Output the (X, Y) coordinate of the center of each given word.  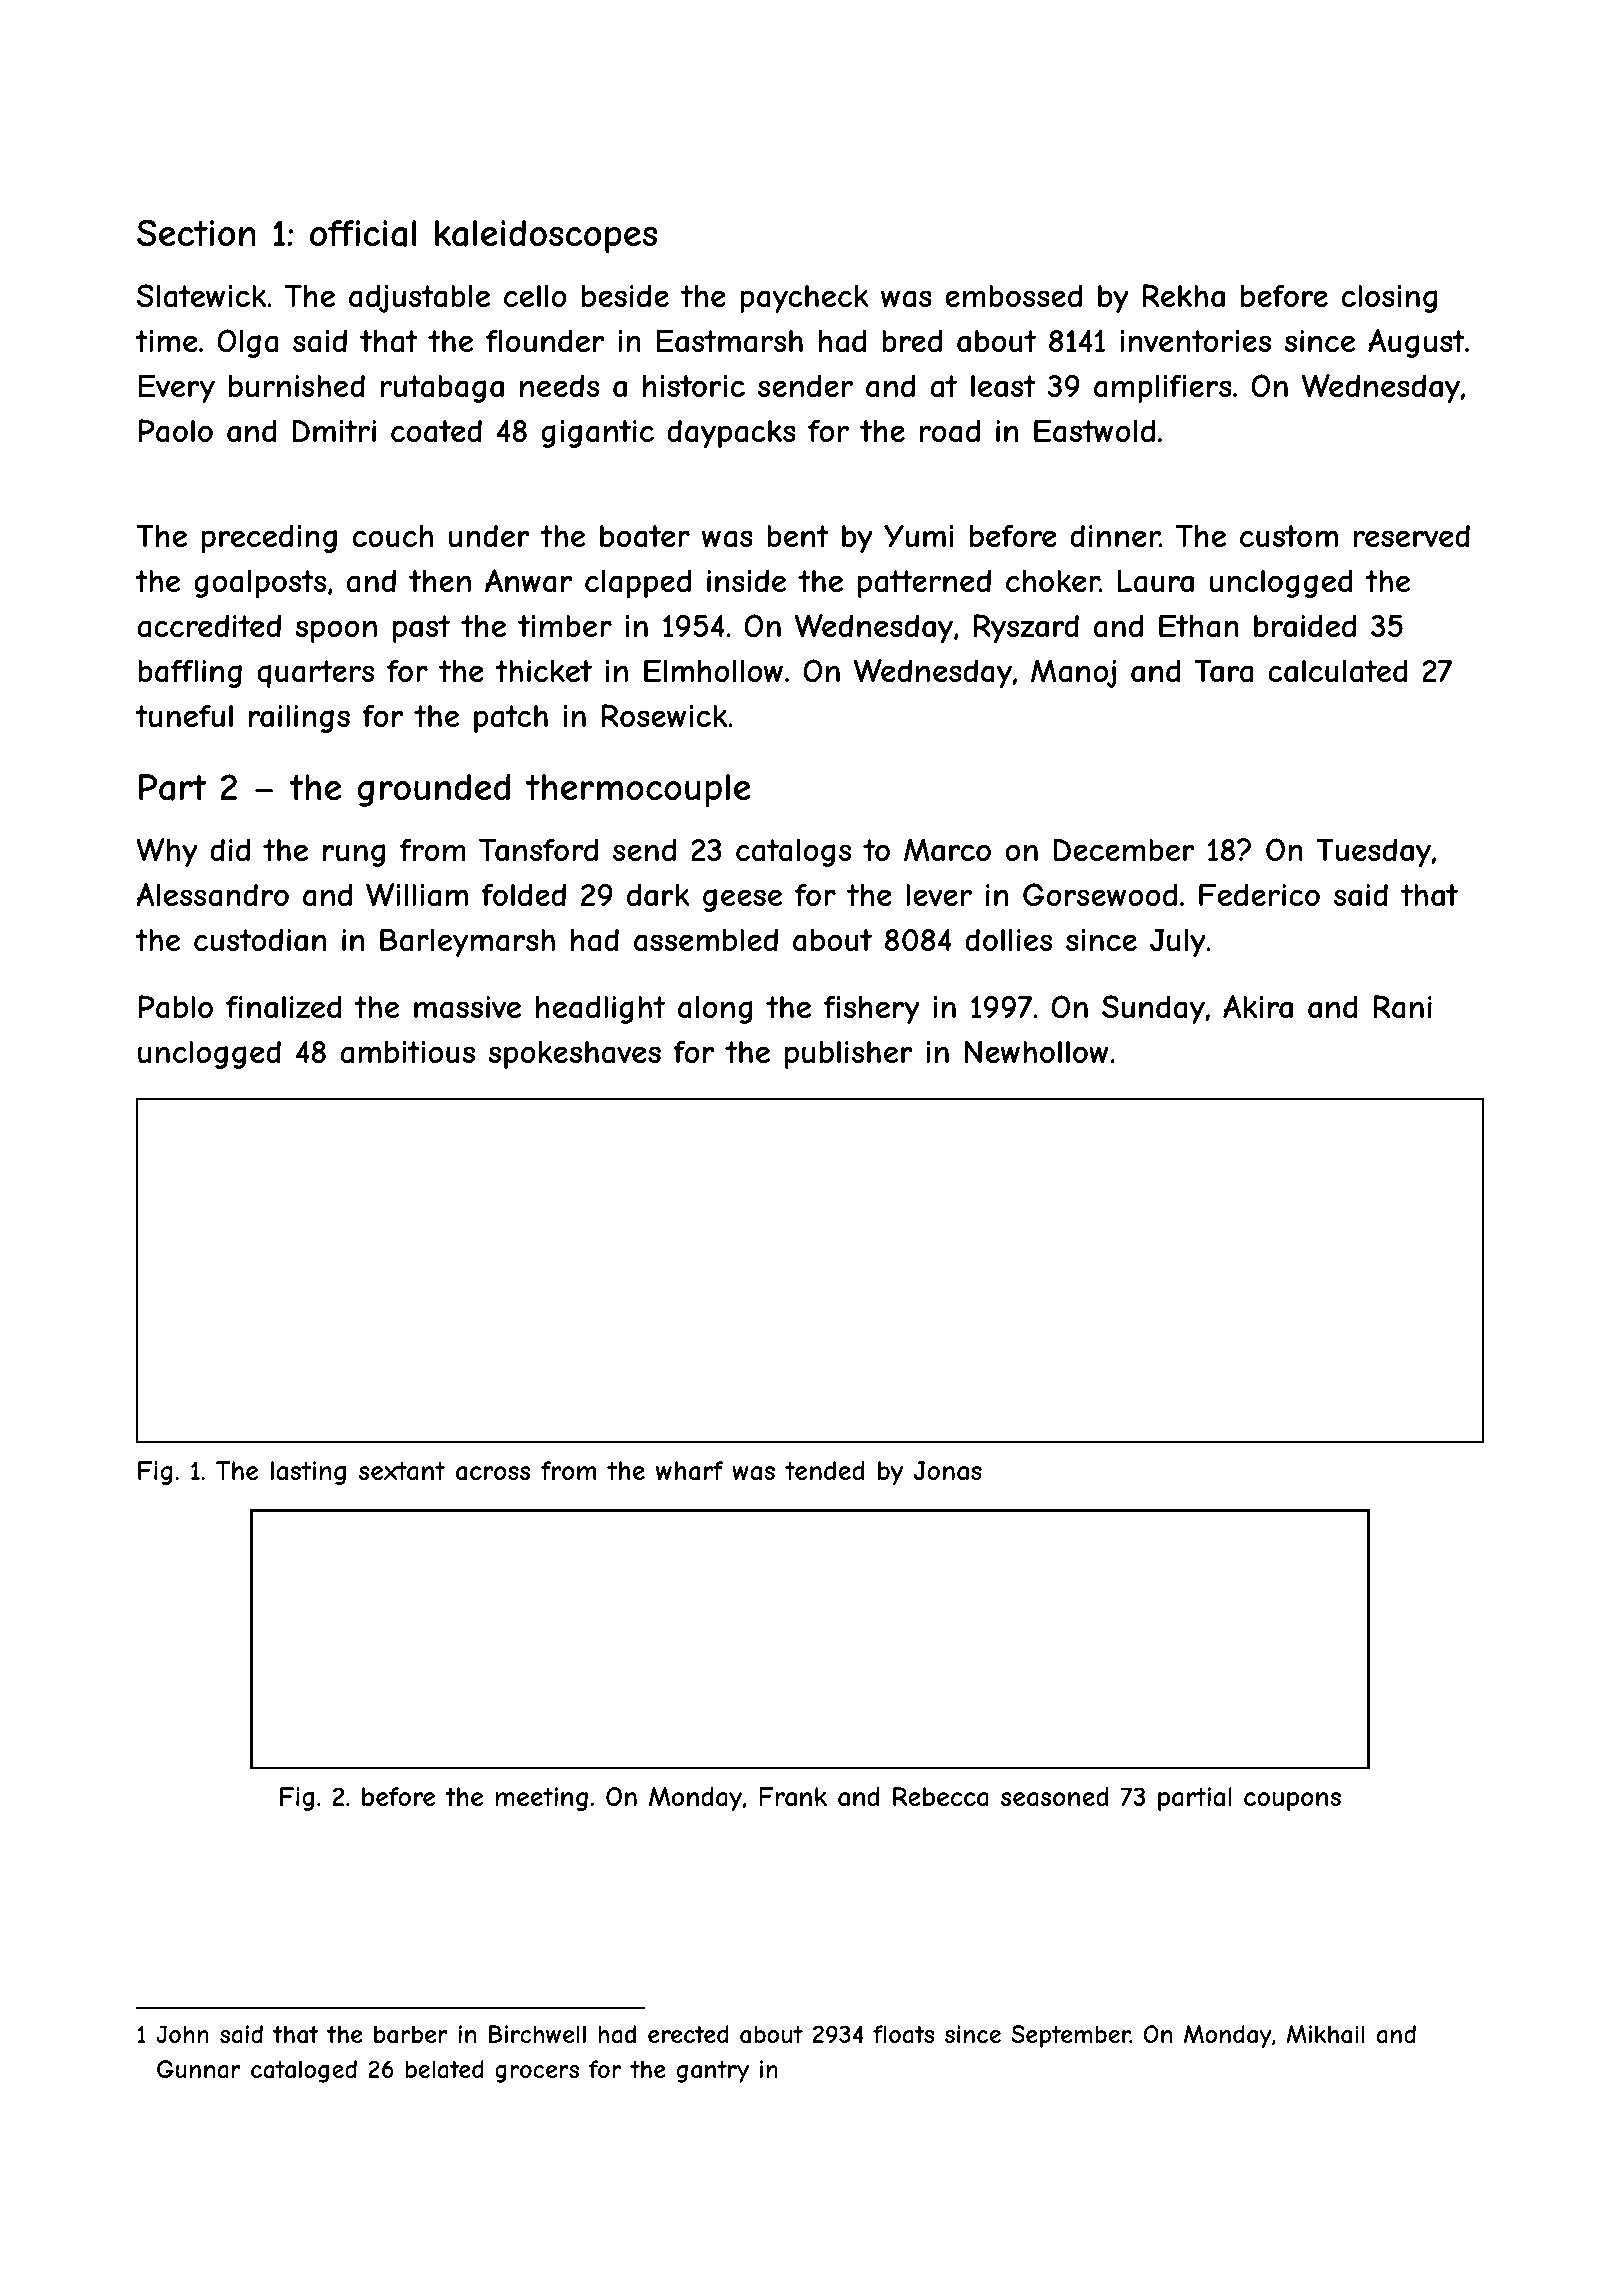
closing (1389, 299)
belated (445, 2069)
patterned (924, 583)
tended (825, 1470)
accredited (209, 626)
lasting (308, 1473)
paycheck (804, 299)
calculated (1338, 671)
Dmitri (334, 431)
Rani (1402, 1007)
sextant (402, 1471)
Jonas (948, 1471)
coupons (1292, 1801)
